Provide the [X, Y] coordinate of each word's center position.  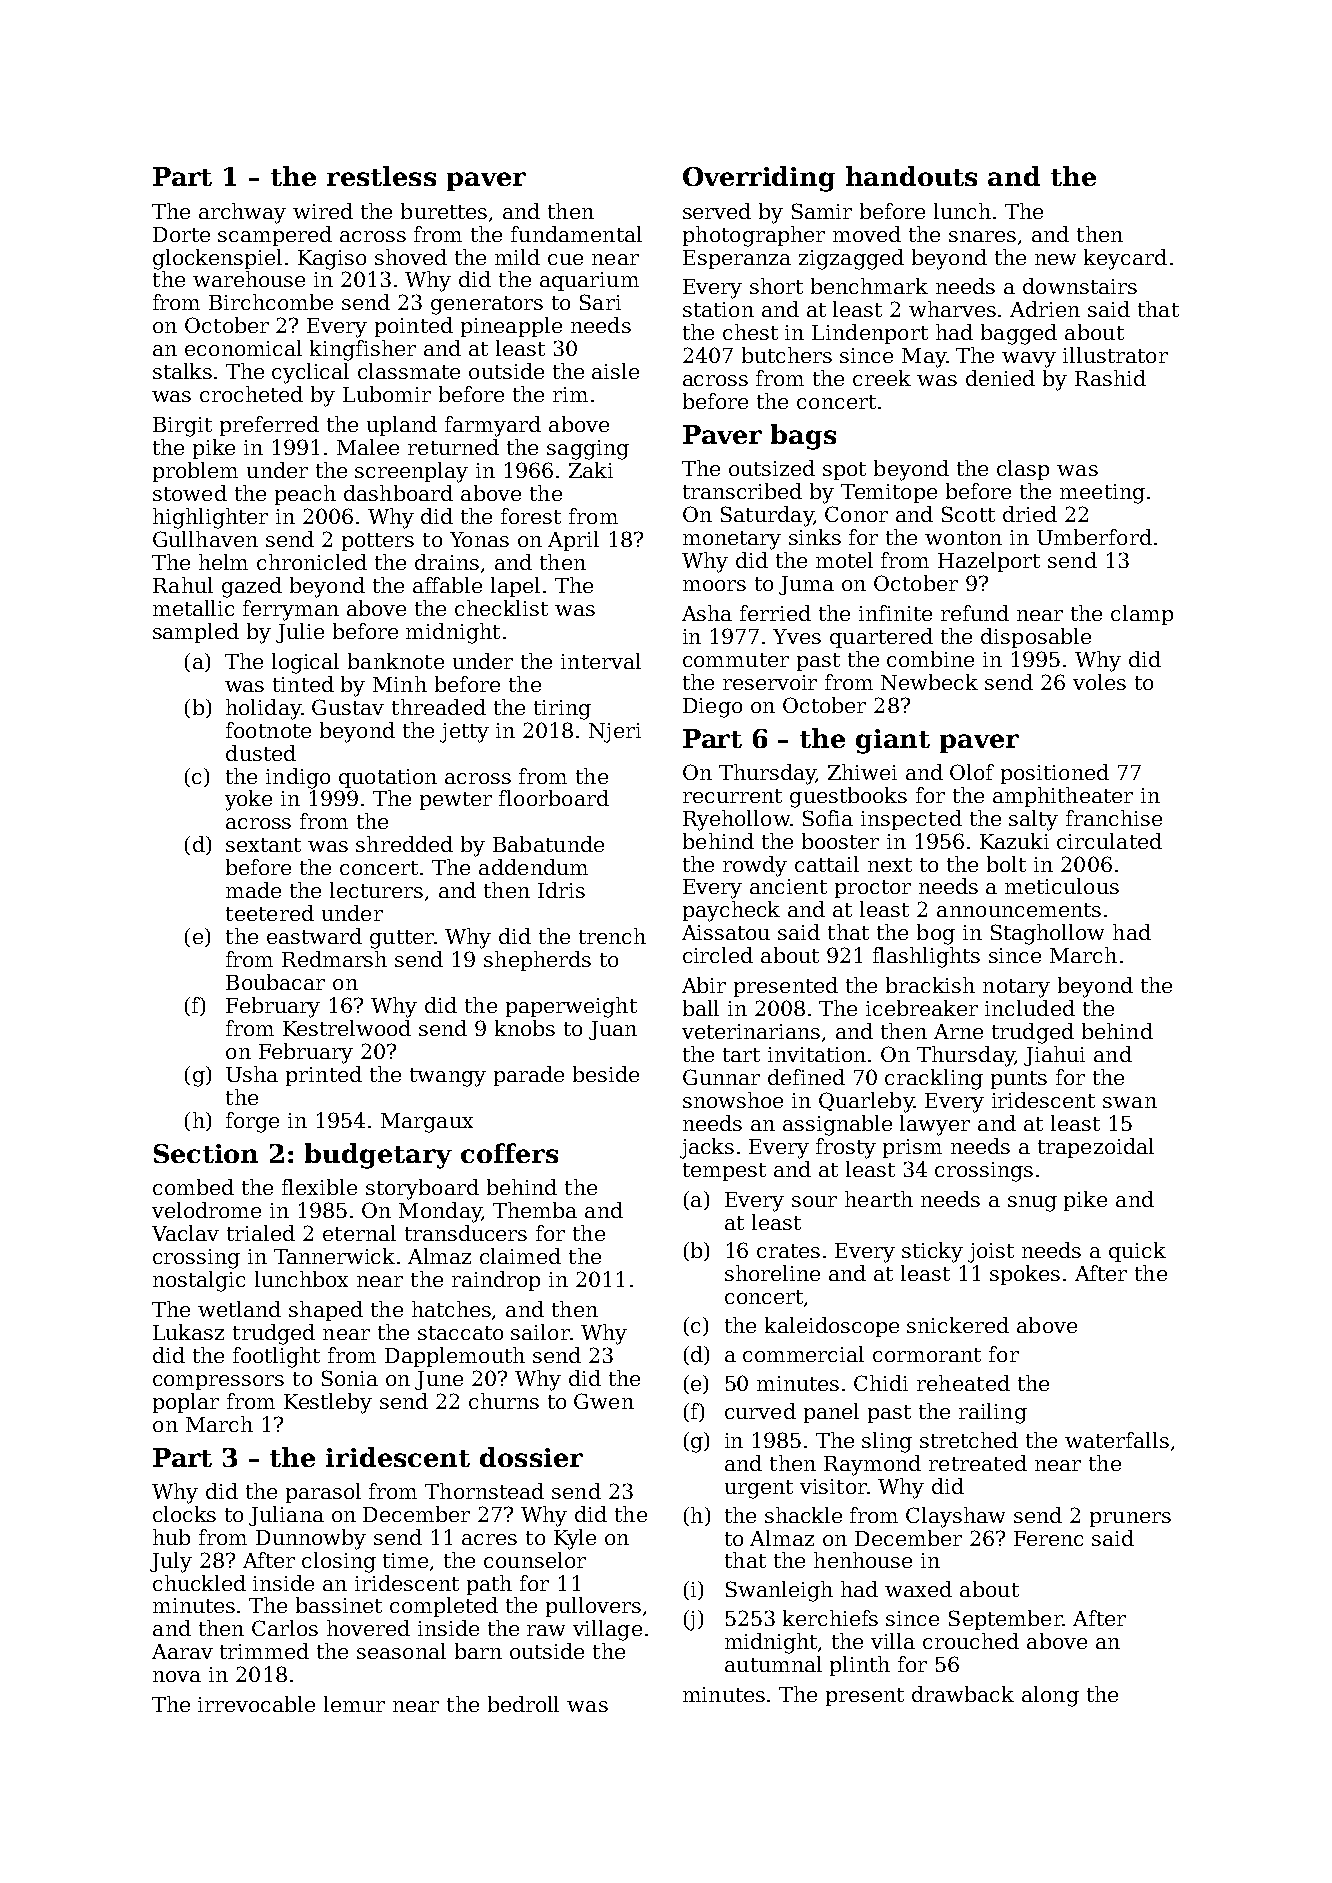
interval [601, 661]
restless [381, 176]
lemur [354, 1704]
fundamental [576, 234]
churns [504, 1401]
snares [982, 236]
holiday [263, 709]
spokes [1025, 1275]
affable [447, 585]
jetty [464, 733]
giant [893, 741]
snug [1032, 1204]
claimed [520, 1256]
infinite [895, 613]
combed [193, 1187]
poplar [186, 1403]
